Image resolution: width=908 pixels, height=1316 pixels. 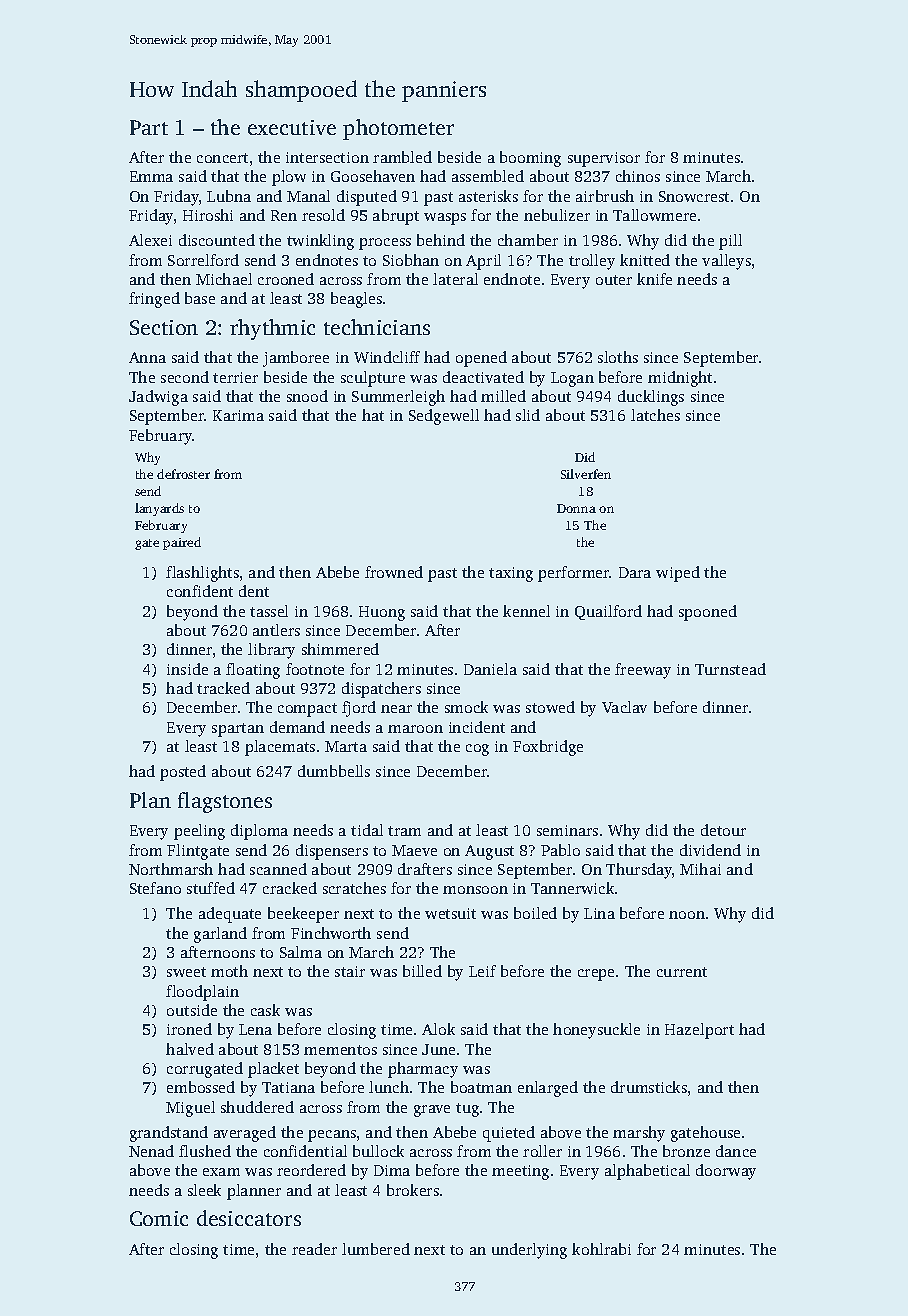 What do you see at coordinates (466, 707) in the document?
I see `smock` at bounding box center [466, 707].
